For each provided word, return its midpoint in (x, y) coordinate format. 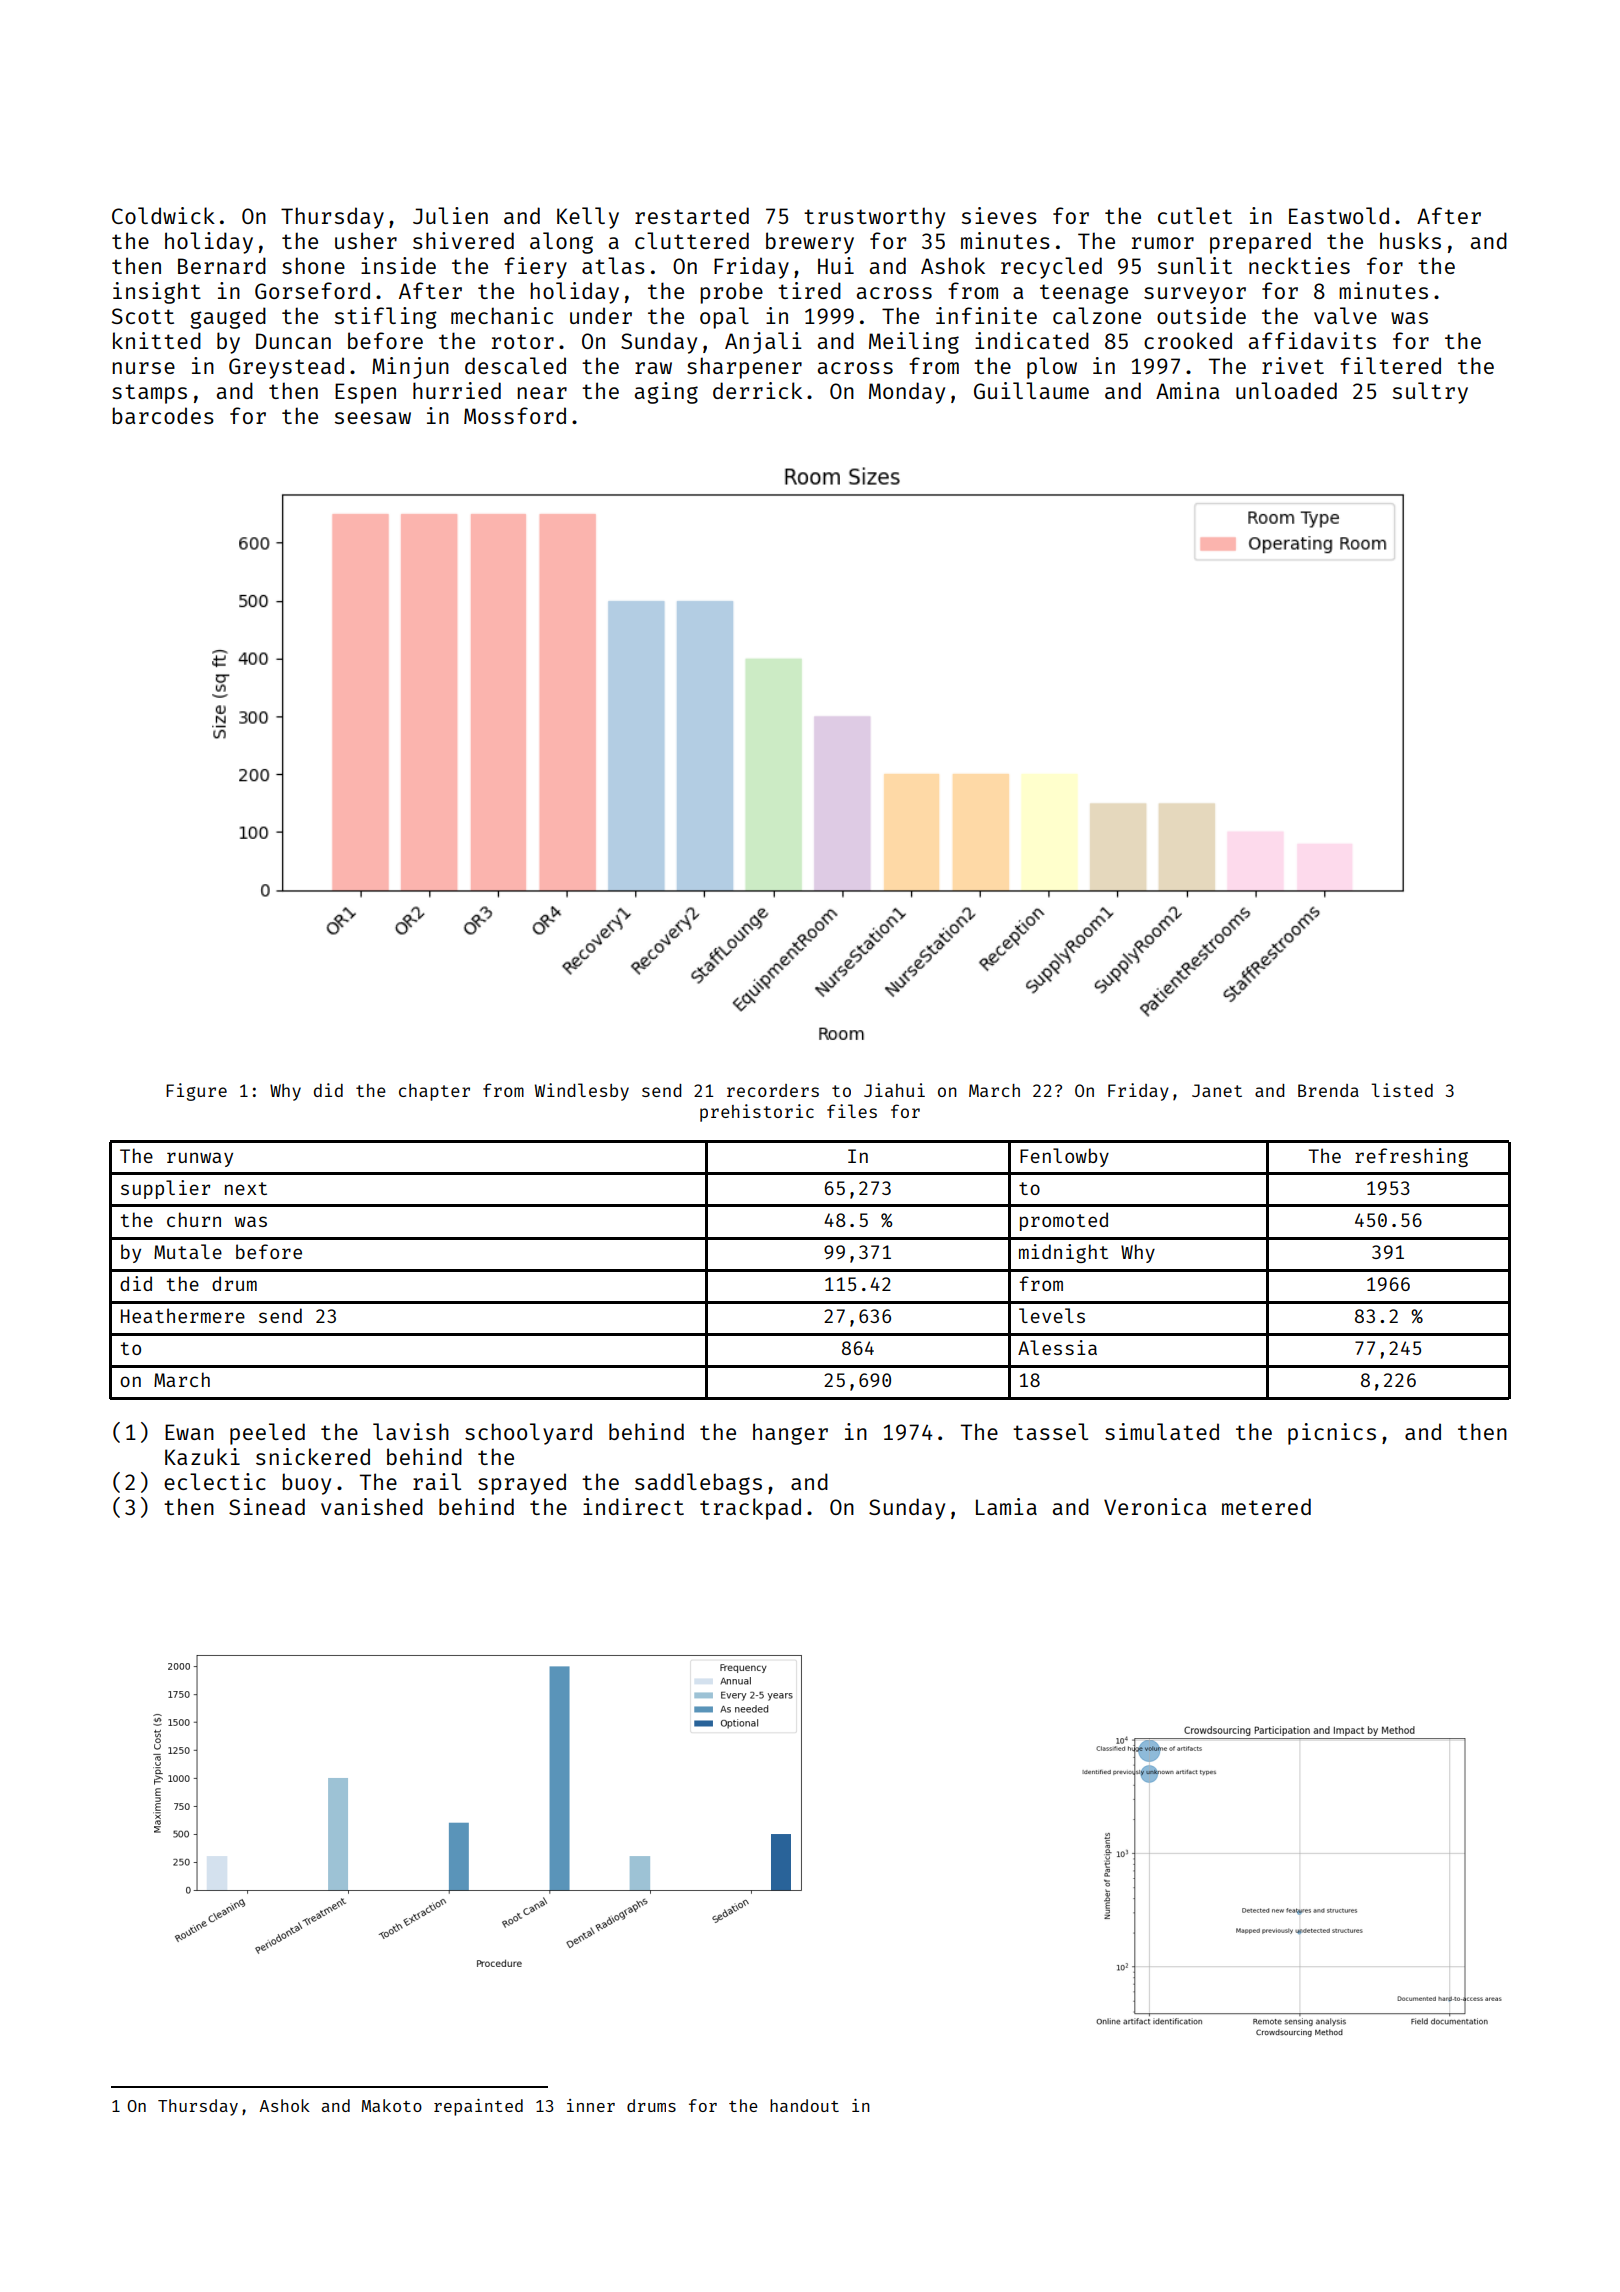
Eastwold (1339, 215)
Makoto (392, 2105)
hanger (790, 1434)
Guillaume (1031, 390)
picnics (1332, 1434)
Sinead (267, 1506)
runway (200, 1159)
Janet (1217, 1090)
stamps (149, 394)
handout (804, 2105)
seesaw (373, 418)
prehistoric (757, 1113)
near (542, 393)
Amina (1187, 390)
